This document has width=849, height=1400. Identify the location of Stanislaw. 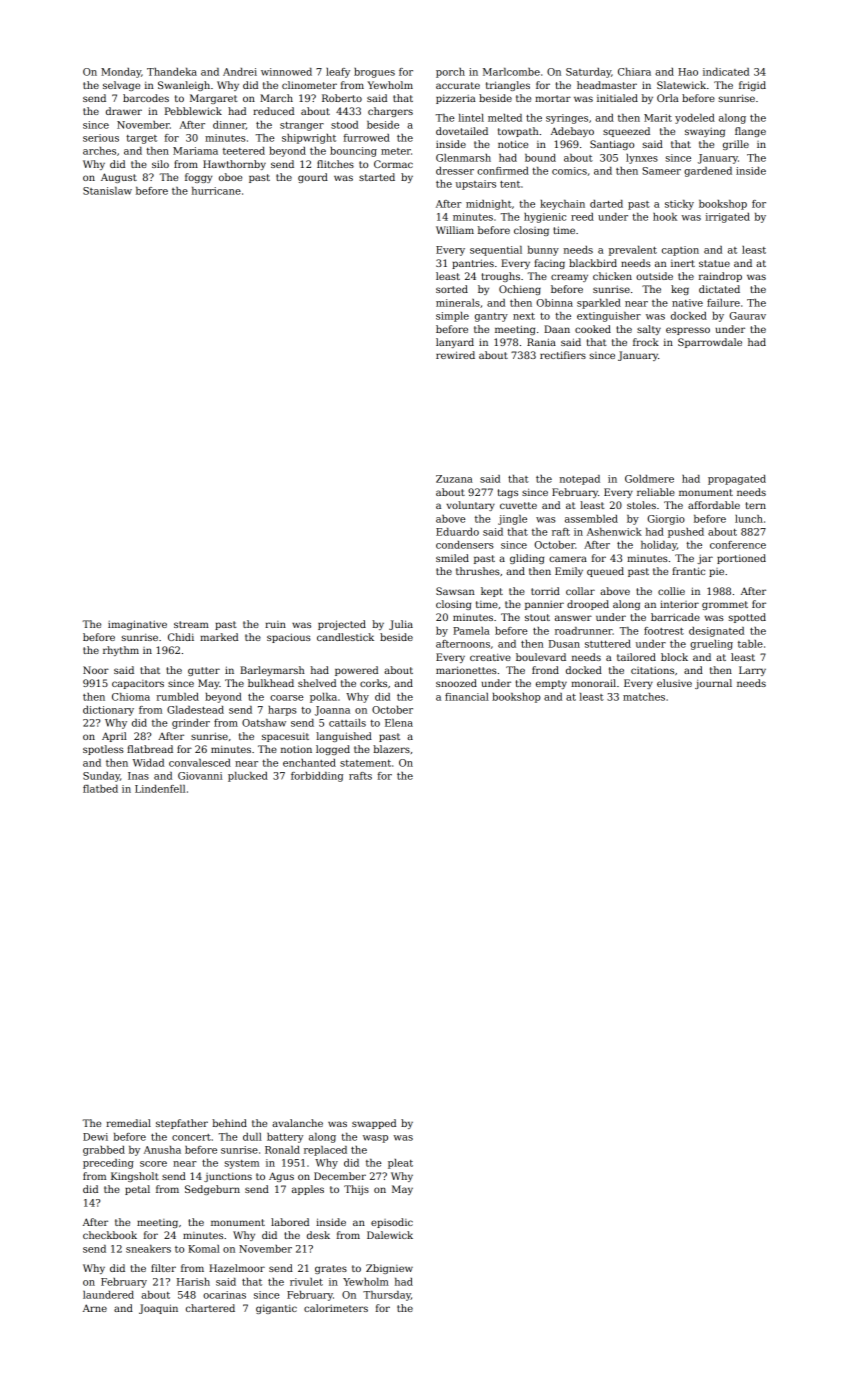
(107, 191).
